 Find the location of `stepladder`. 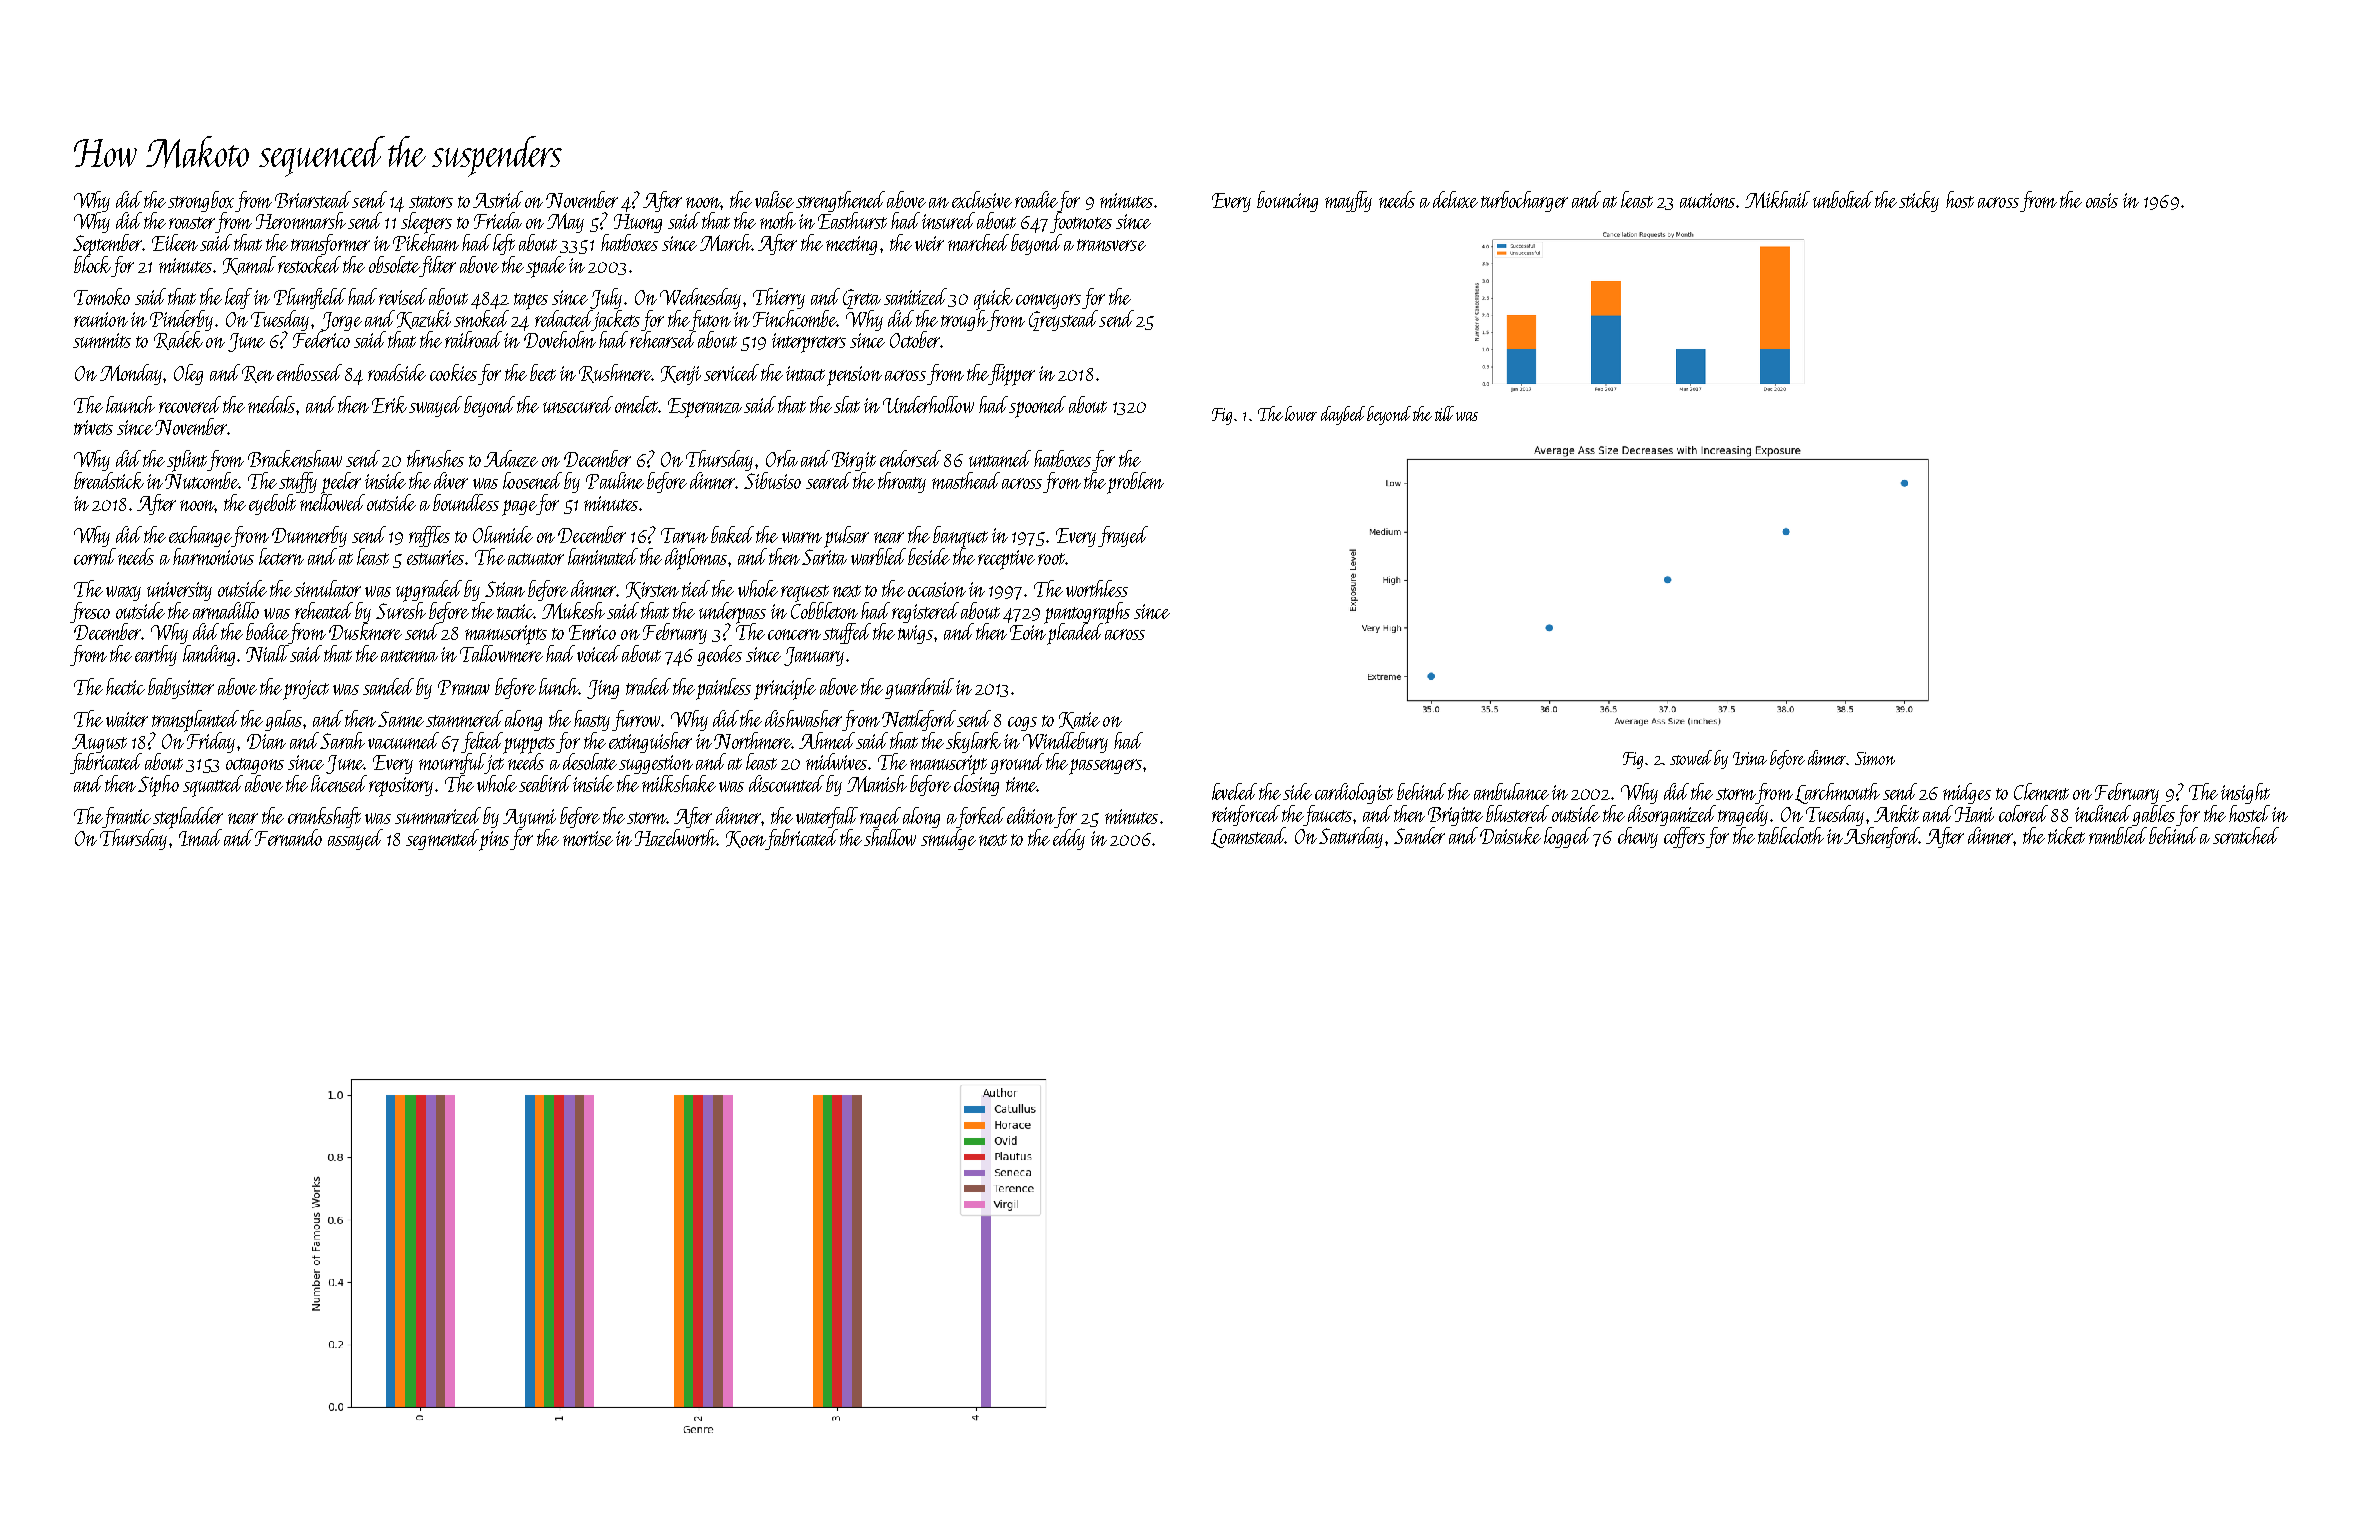

stepladder is located at coordinates (188, 818).
